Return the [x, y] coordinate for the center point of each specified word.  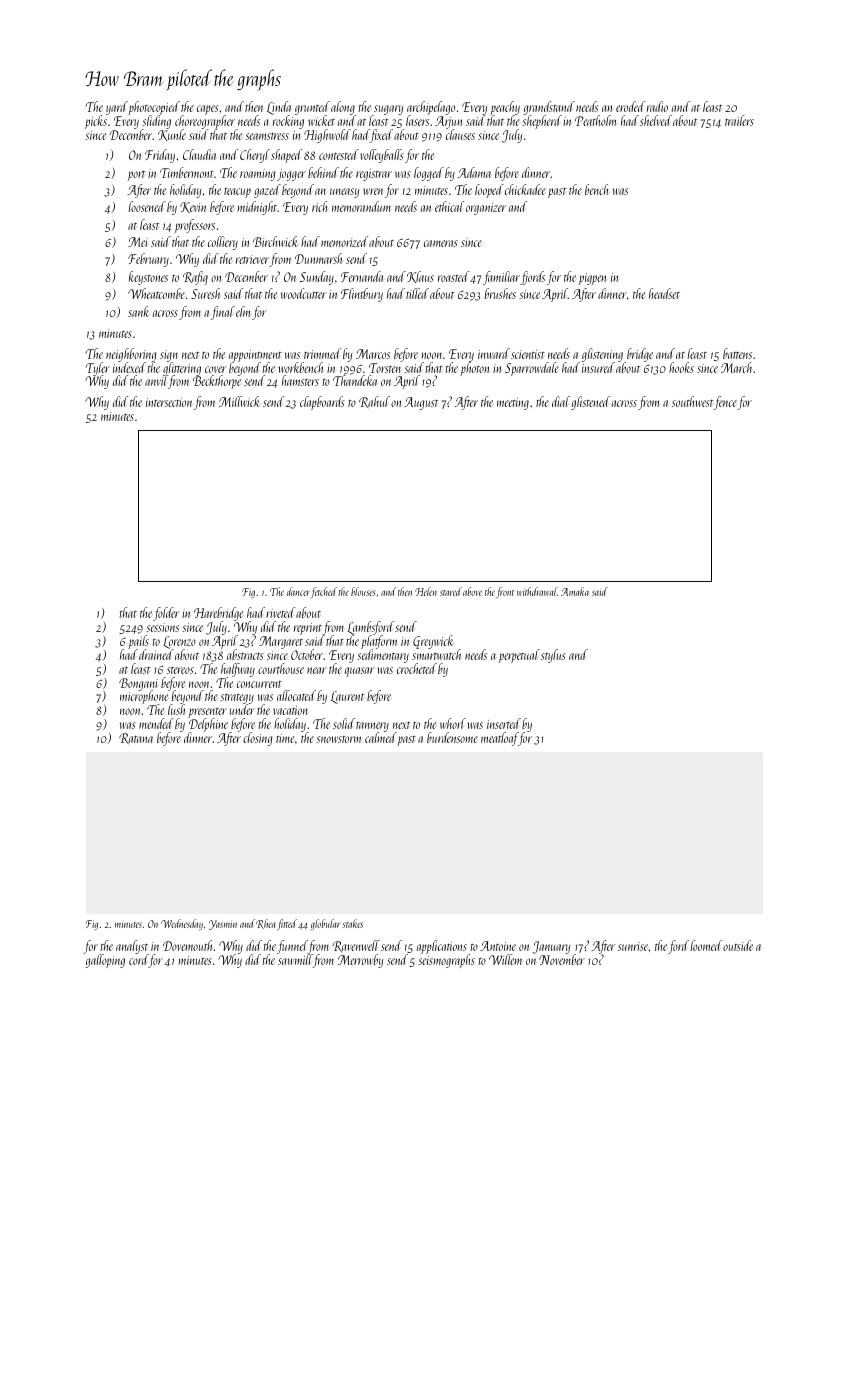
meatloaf [500, 739]
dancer [298, 591]
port [136, 176]
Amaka [575, 591]
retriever [253, 261]
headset [664, 293]
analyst [132, 947]
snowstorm [338, 739]
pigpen [592, 279]
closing [258, 739]
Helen [426, 591]
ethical [450, 206]
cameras [441, 243]
